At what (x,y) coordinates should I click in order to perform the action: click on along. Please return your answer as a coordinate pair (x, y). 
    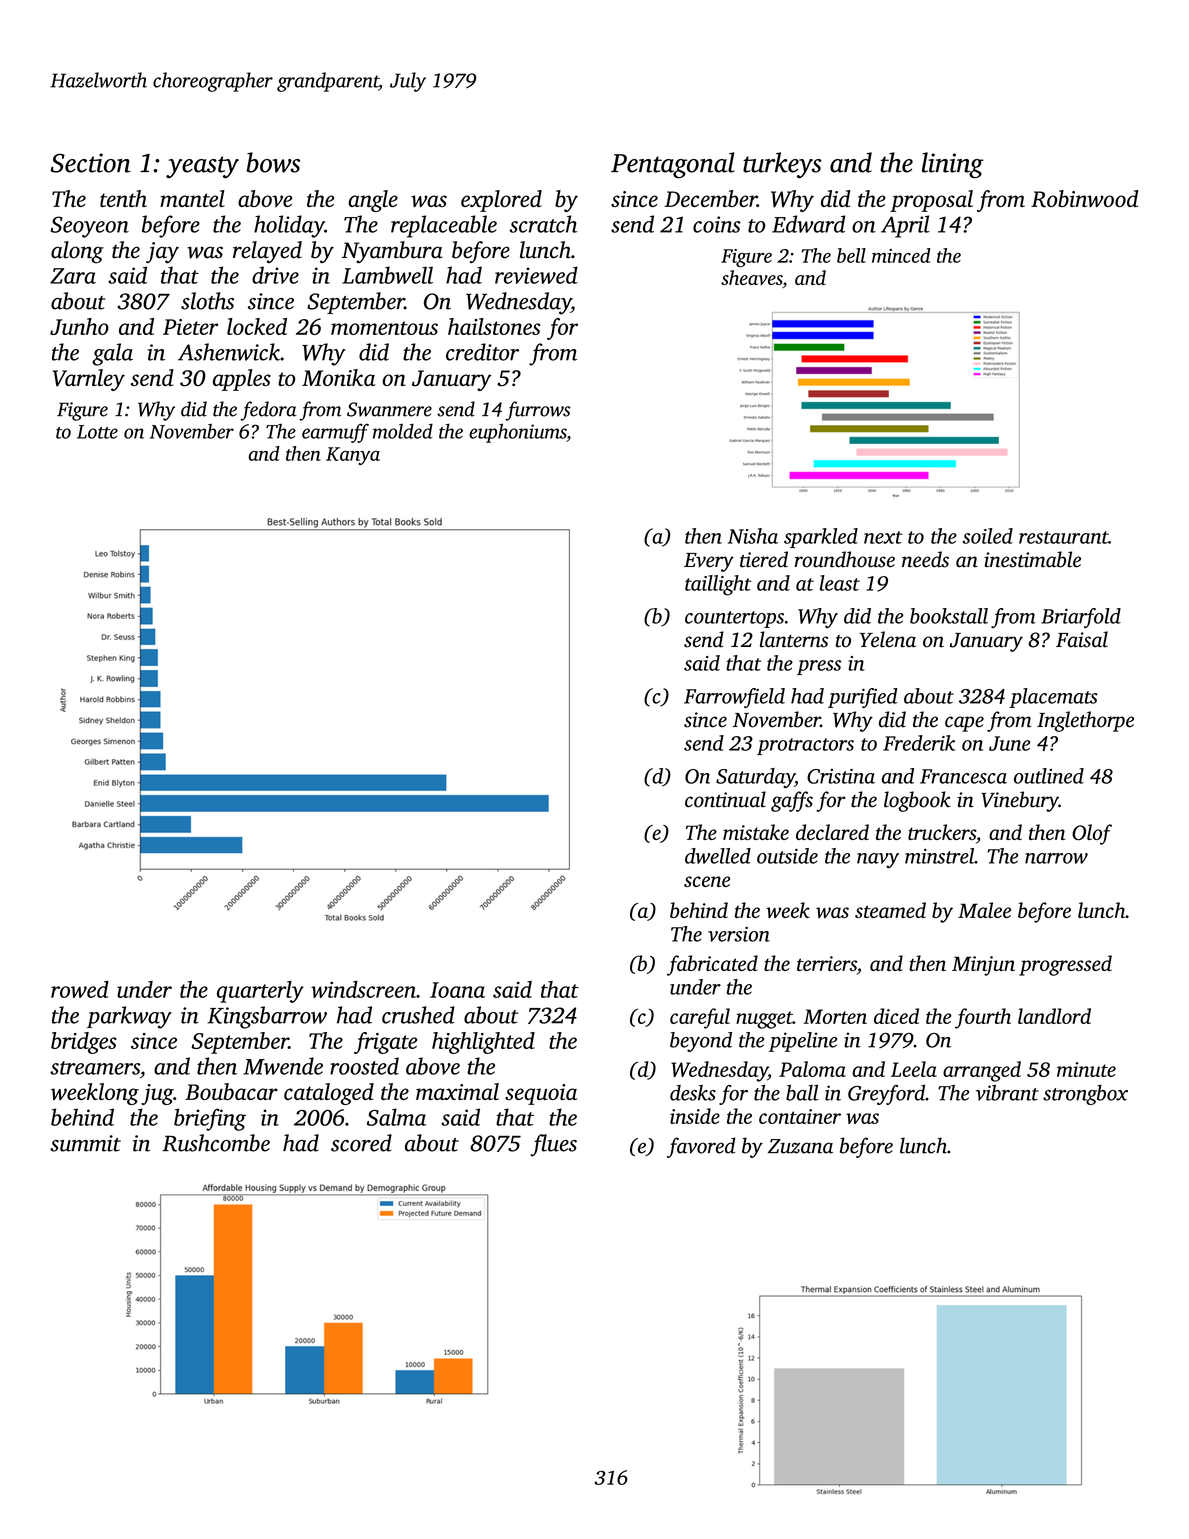
    Looking at the image, I should click on (77, 252).
